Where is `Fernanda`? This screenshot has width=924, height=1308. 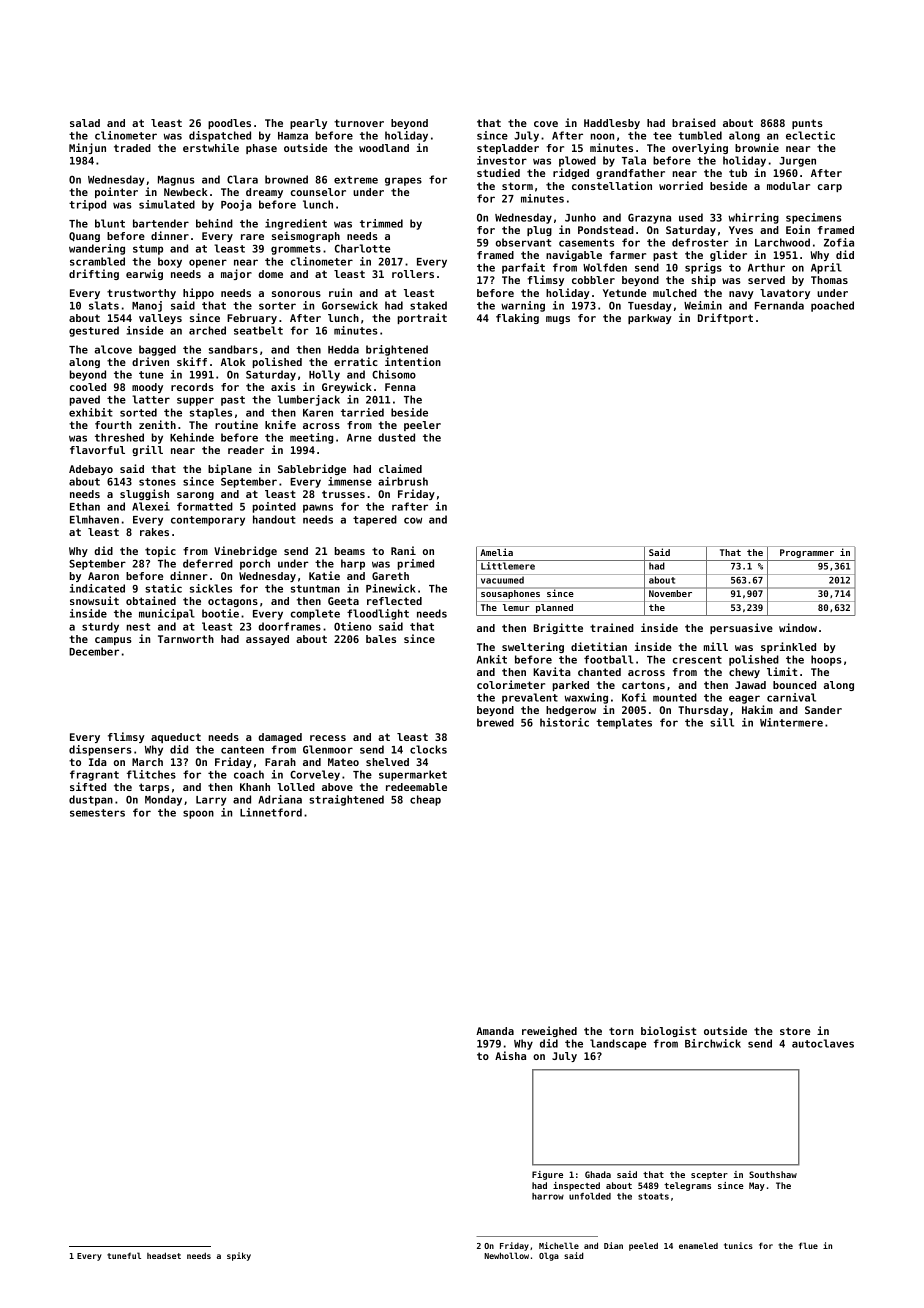 Fernanda is located at coordinates (779, 305).
